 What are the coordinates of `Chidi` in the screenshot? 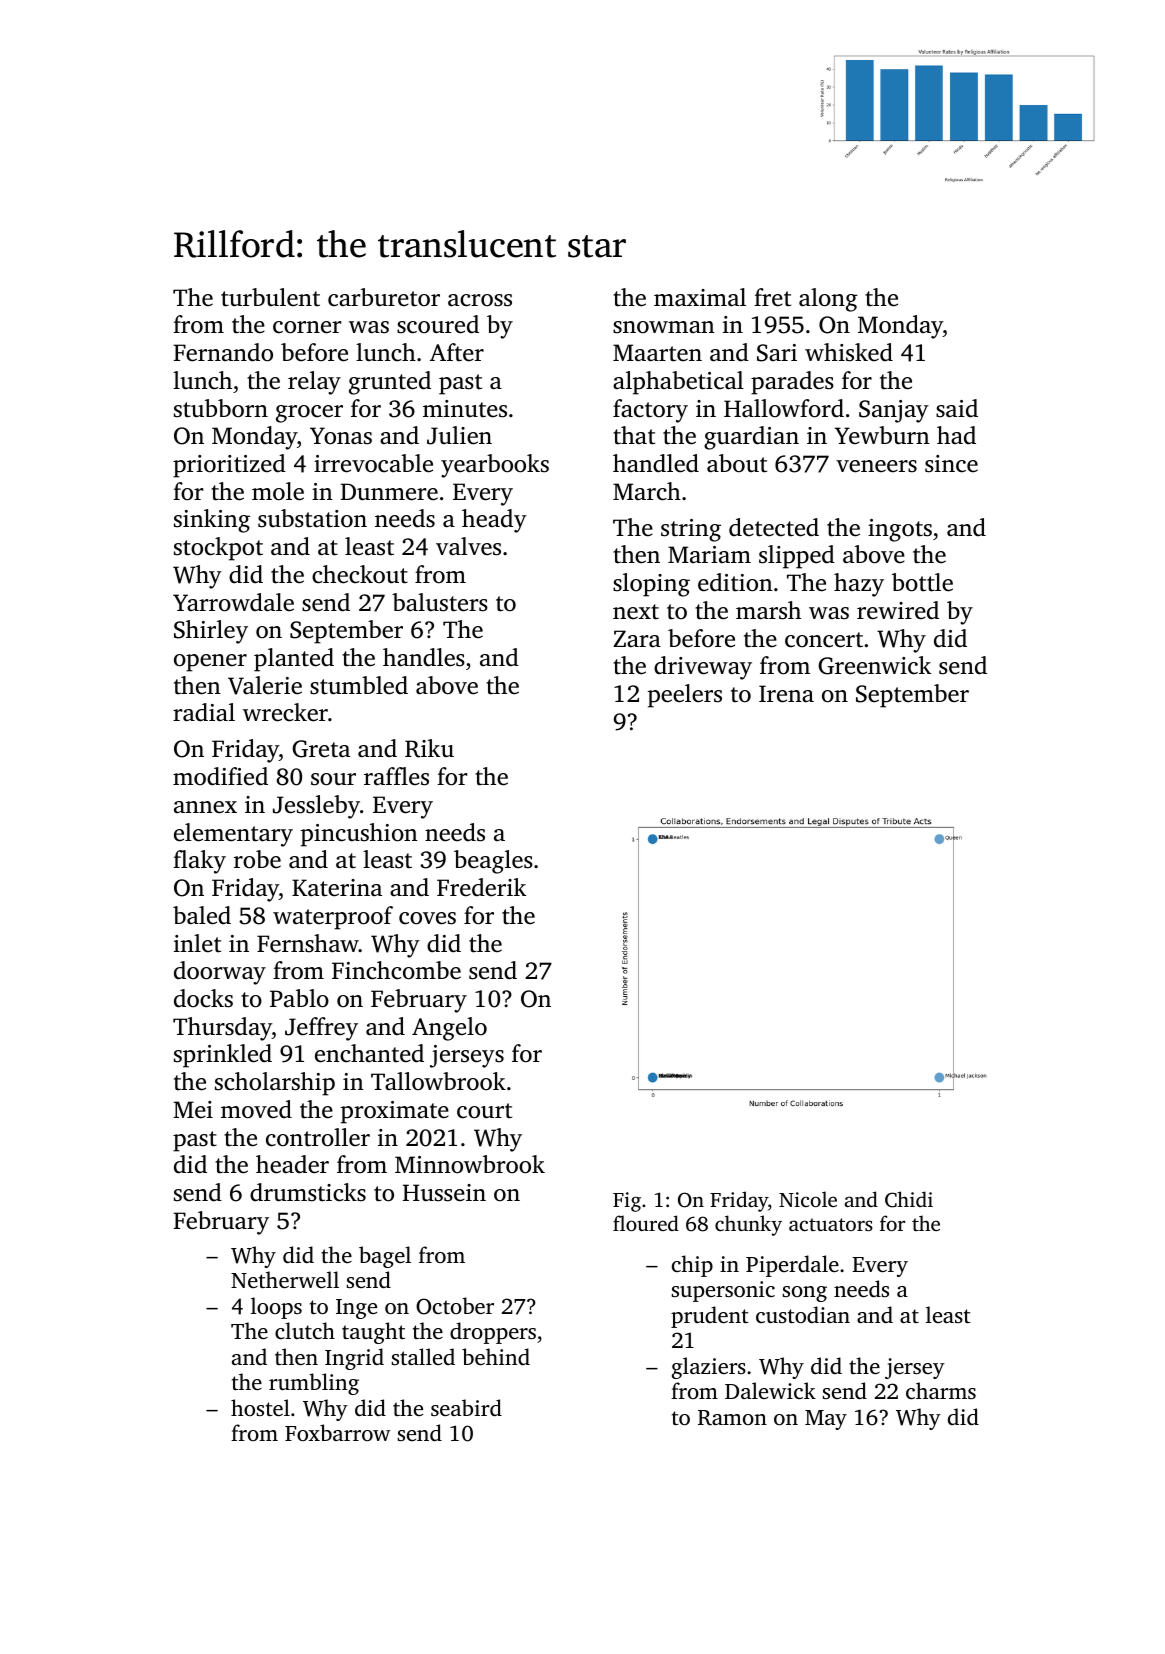 It's located at (909, 1199).
